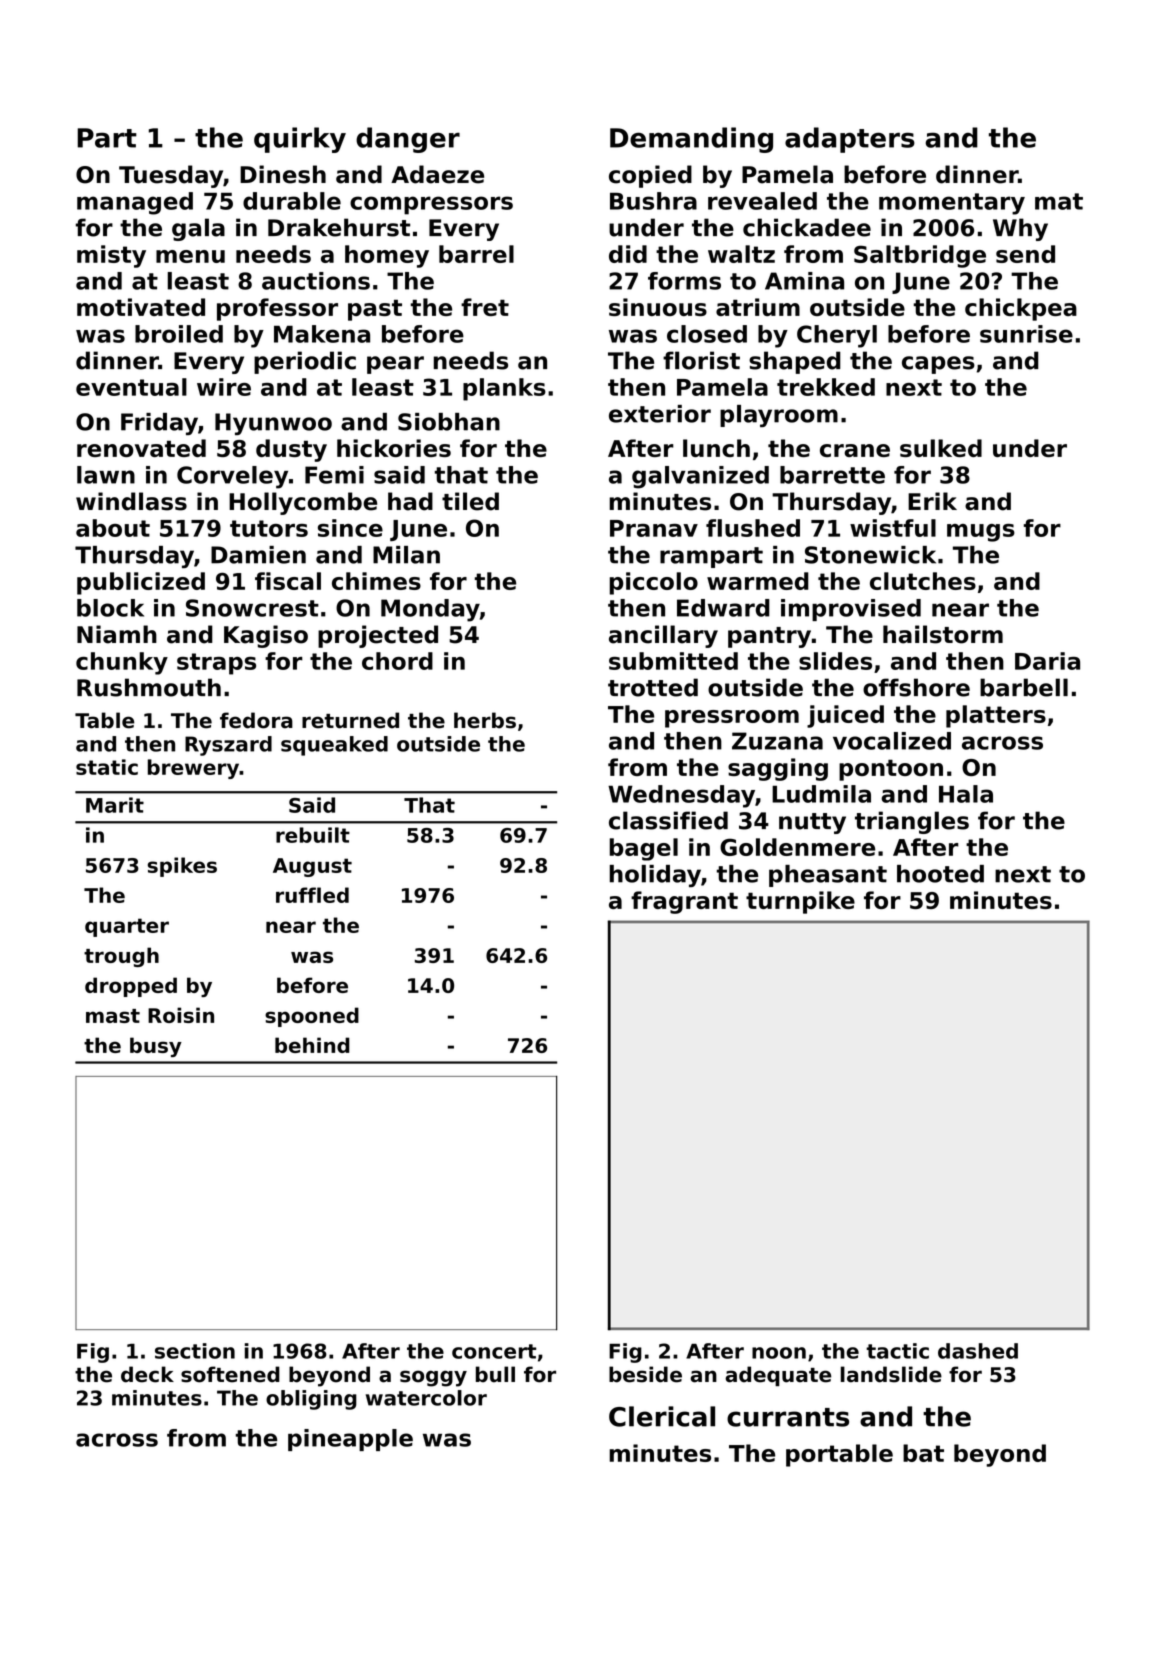  I want to click on exterior, so click(660, 414).
